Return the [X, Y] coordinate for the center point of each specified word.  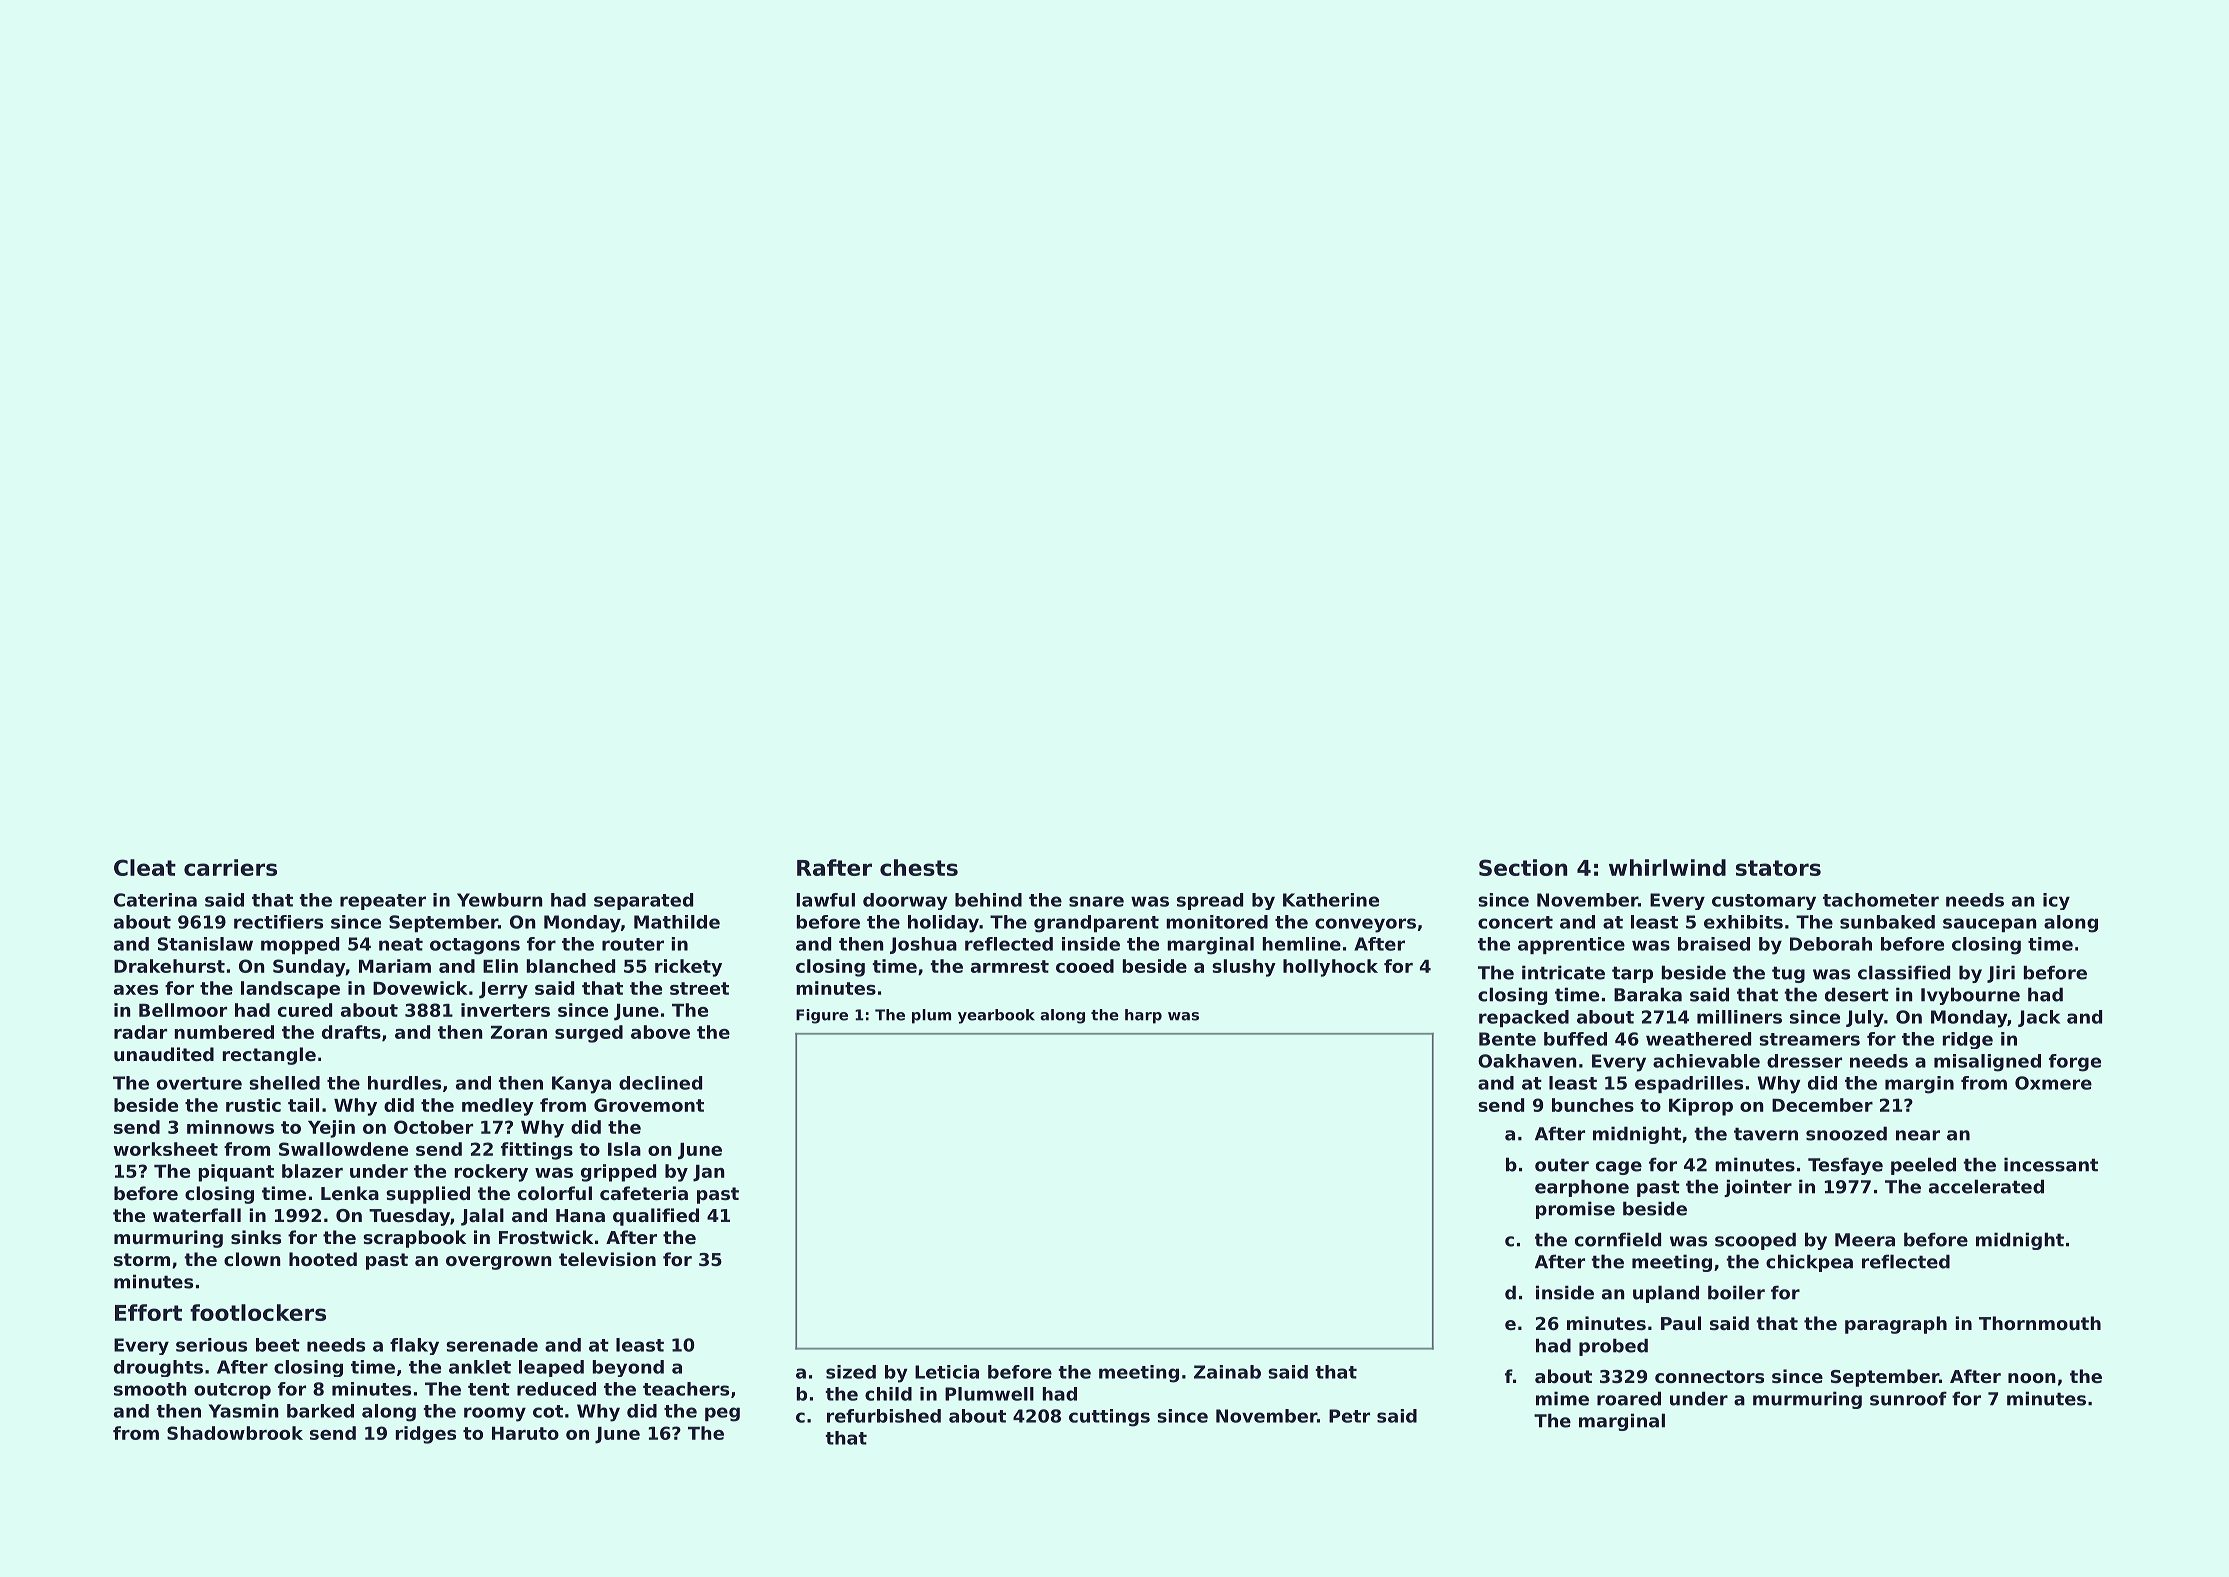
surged [589, 1034]
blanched [571, 966]
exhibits [1743, 922]
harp [1143, 1016]
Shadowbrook [235, 1433]
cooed [1085, 966]
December [1822, 1105]
